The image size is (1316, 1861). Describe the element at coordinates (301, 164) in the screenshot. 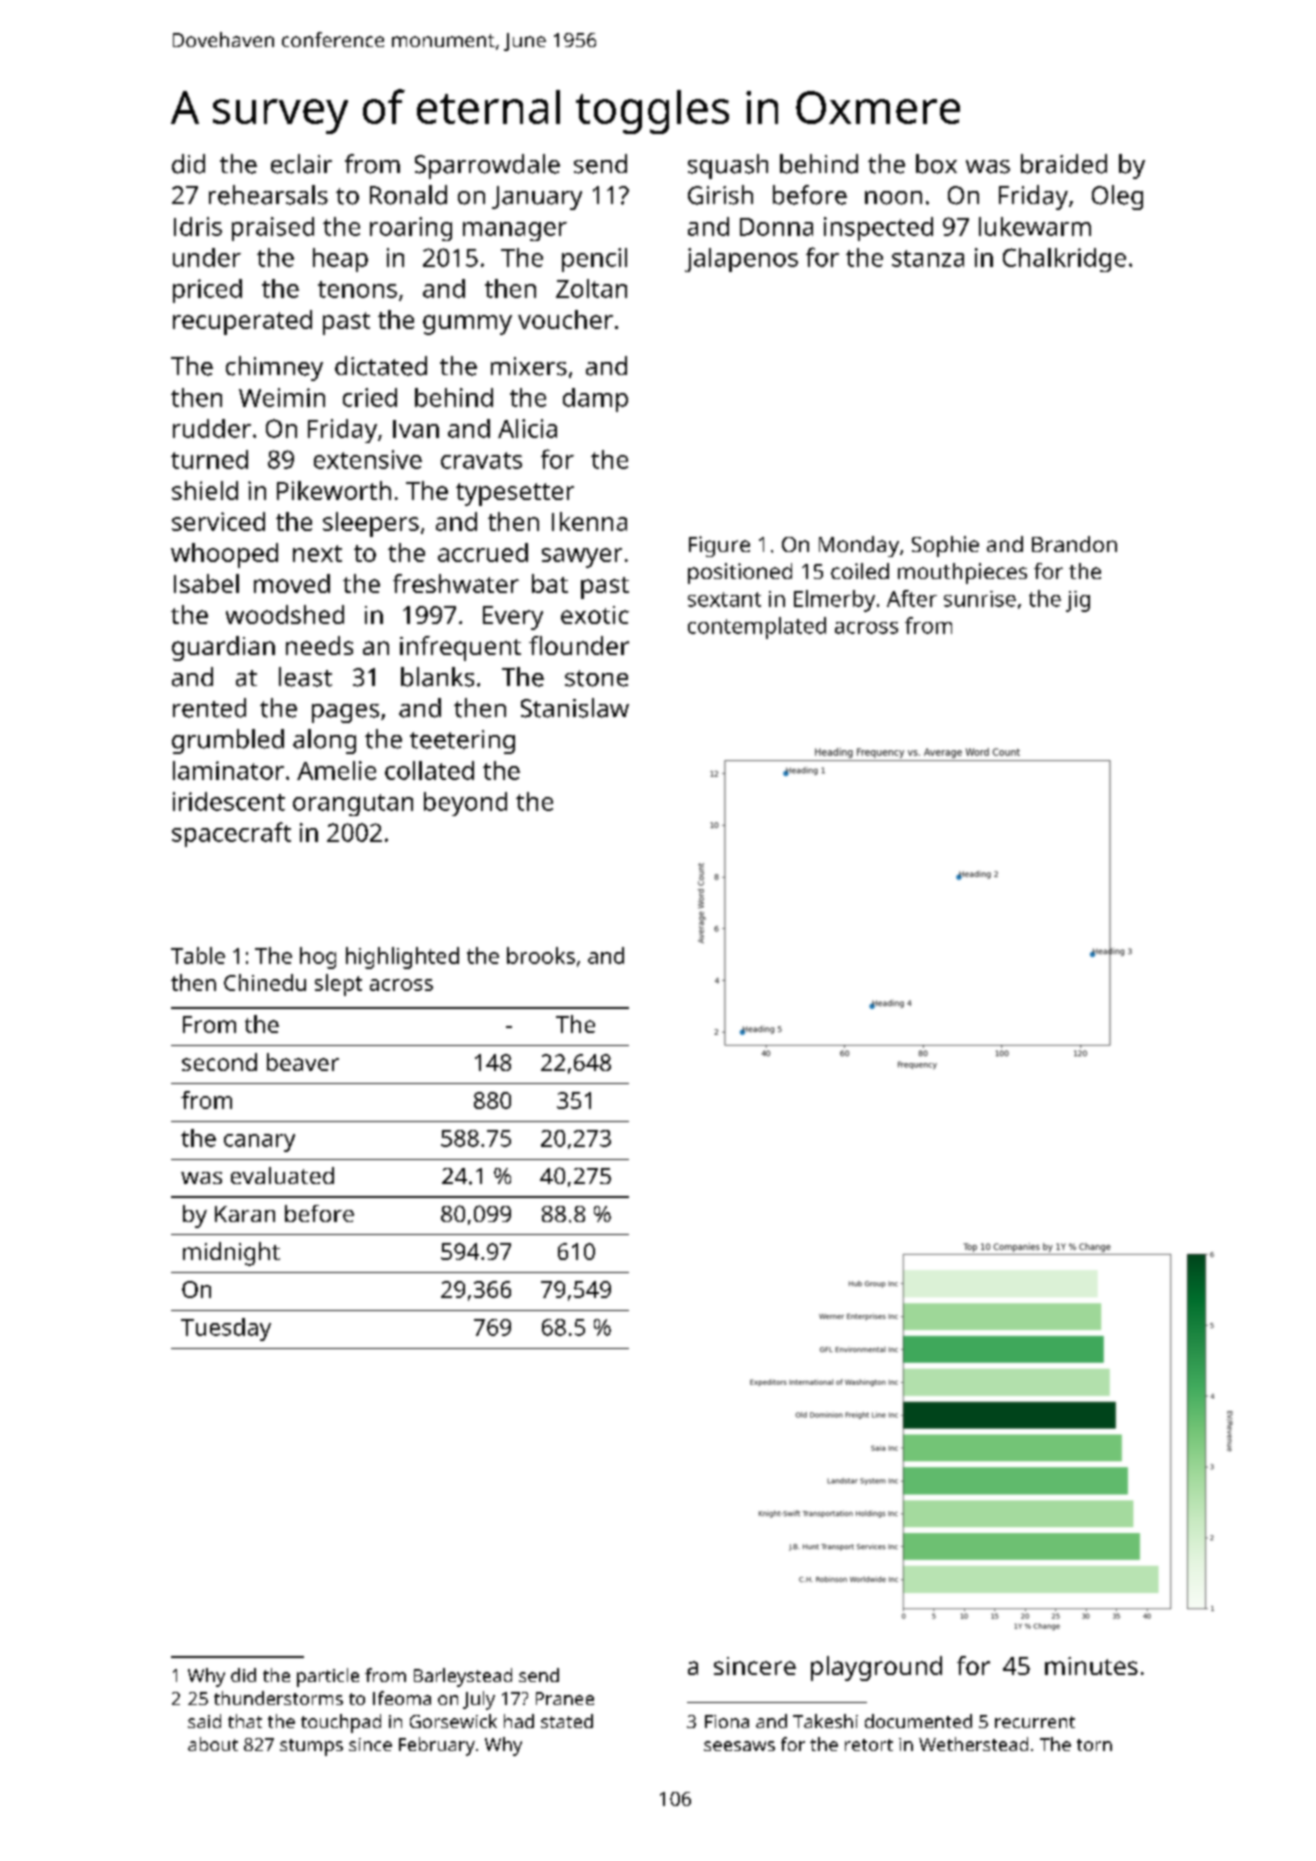

I see `eclair` at that location.
